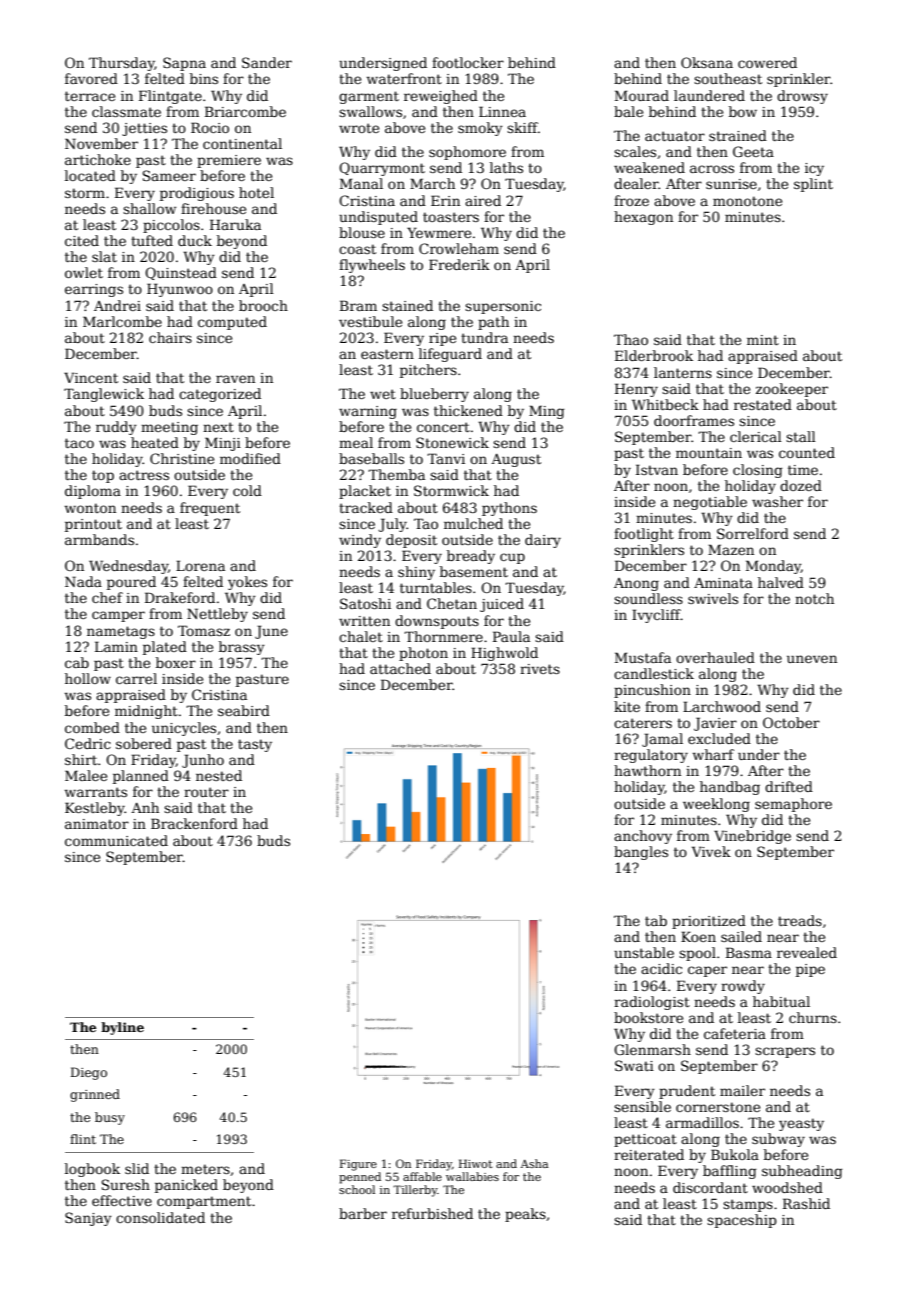 This document has width=908, height=1316. Describe the element at coordinates (88, 678) in the document. I see `hollow` at that location.
